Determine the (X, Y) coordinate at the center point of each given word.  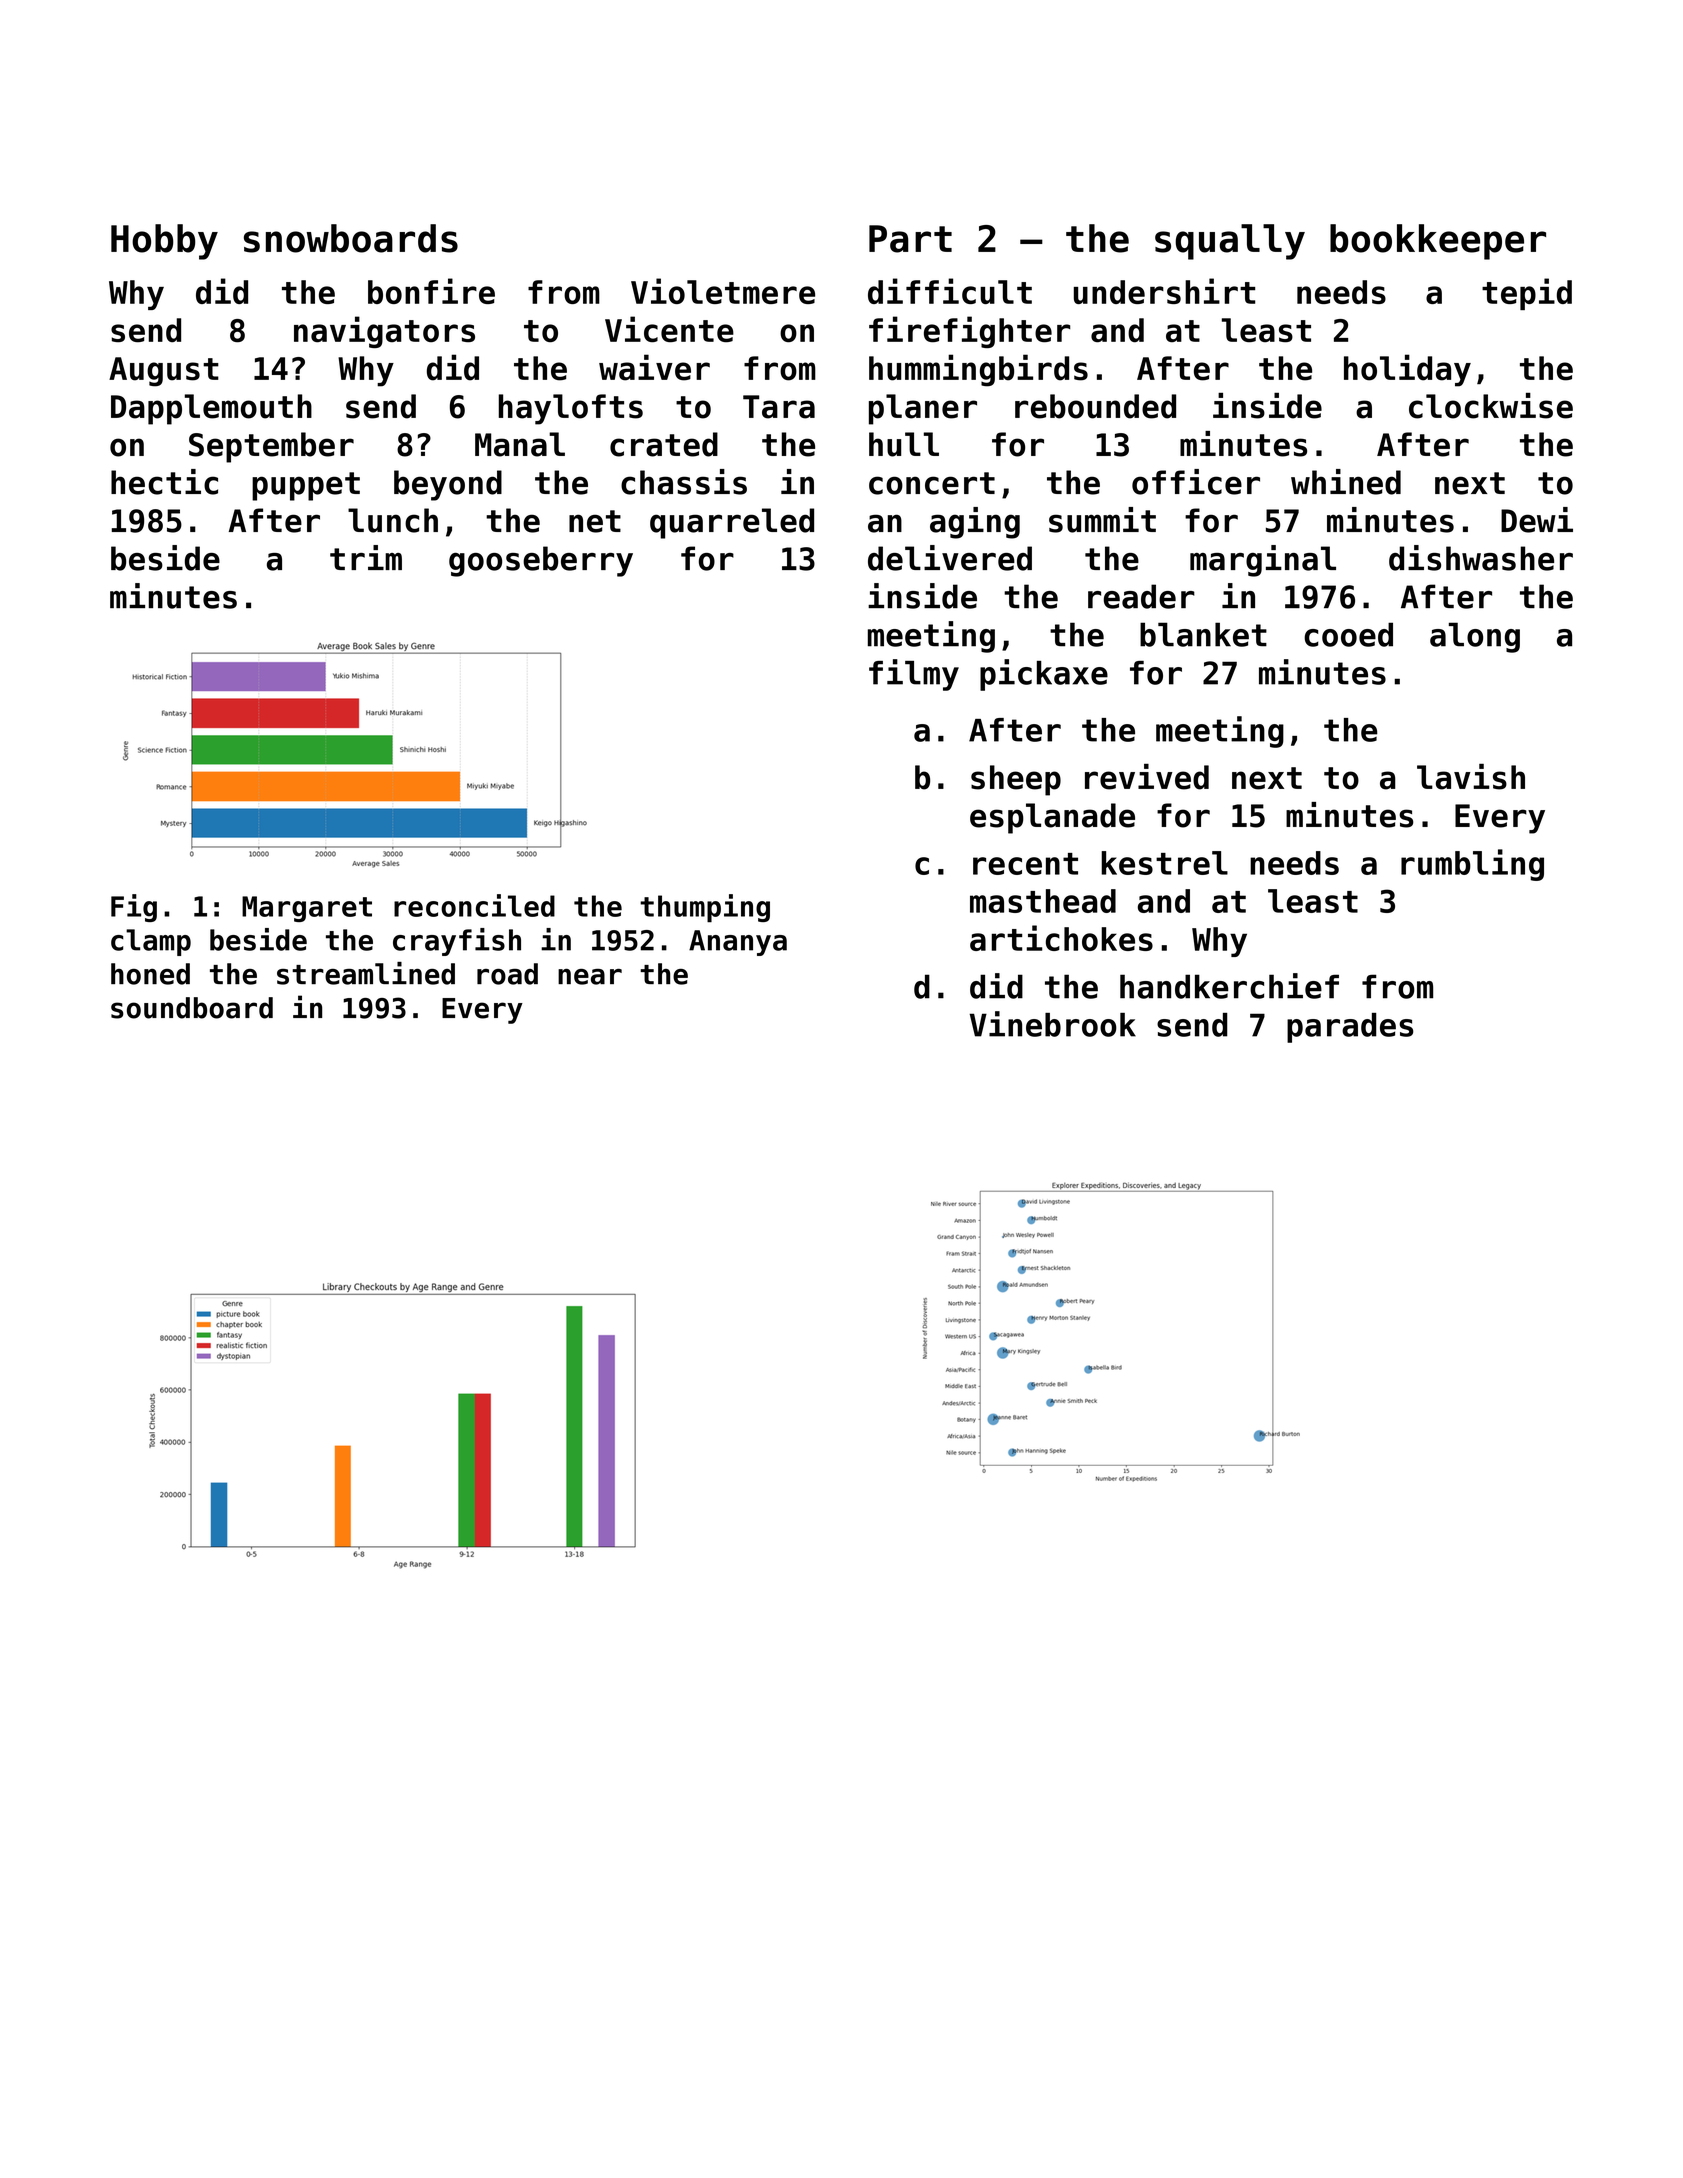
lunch (393, 520)
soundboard (192, 1008)
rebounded (1095, 406)
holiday (1407, 370)
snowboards (351, 238)
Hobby (164, 242)
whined (1346, 482)
